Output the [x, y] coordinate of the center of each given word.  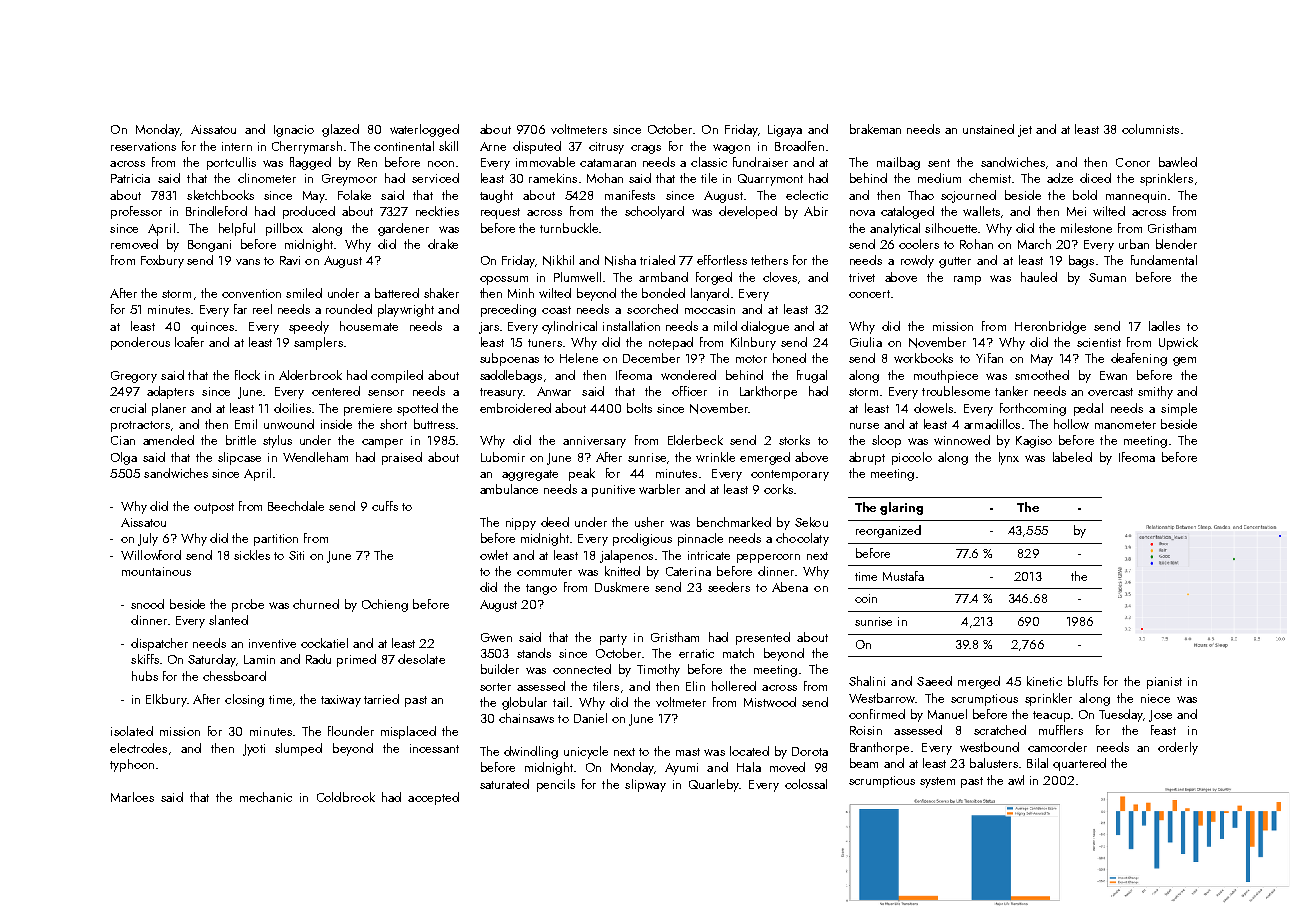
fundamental [1164, 260]
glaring [901, 508]
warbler [659, 489]
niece [1155, 698]
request [500, 213]
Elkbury [166, 700]
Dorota [810, 751]
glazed [340, 130]
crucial [128, 408]
